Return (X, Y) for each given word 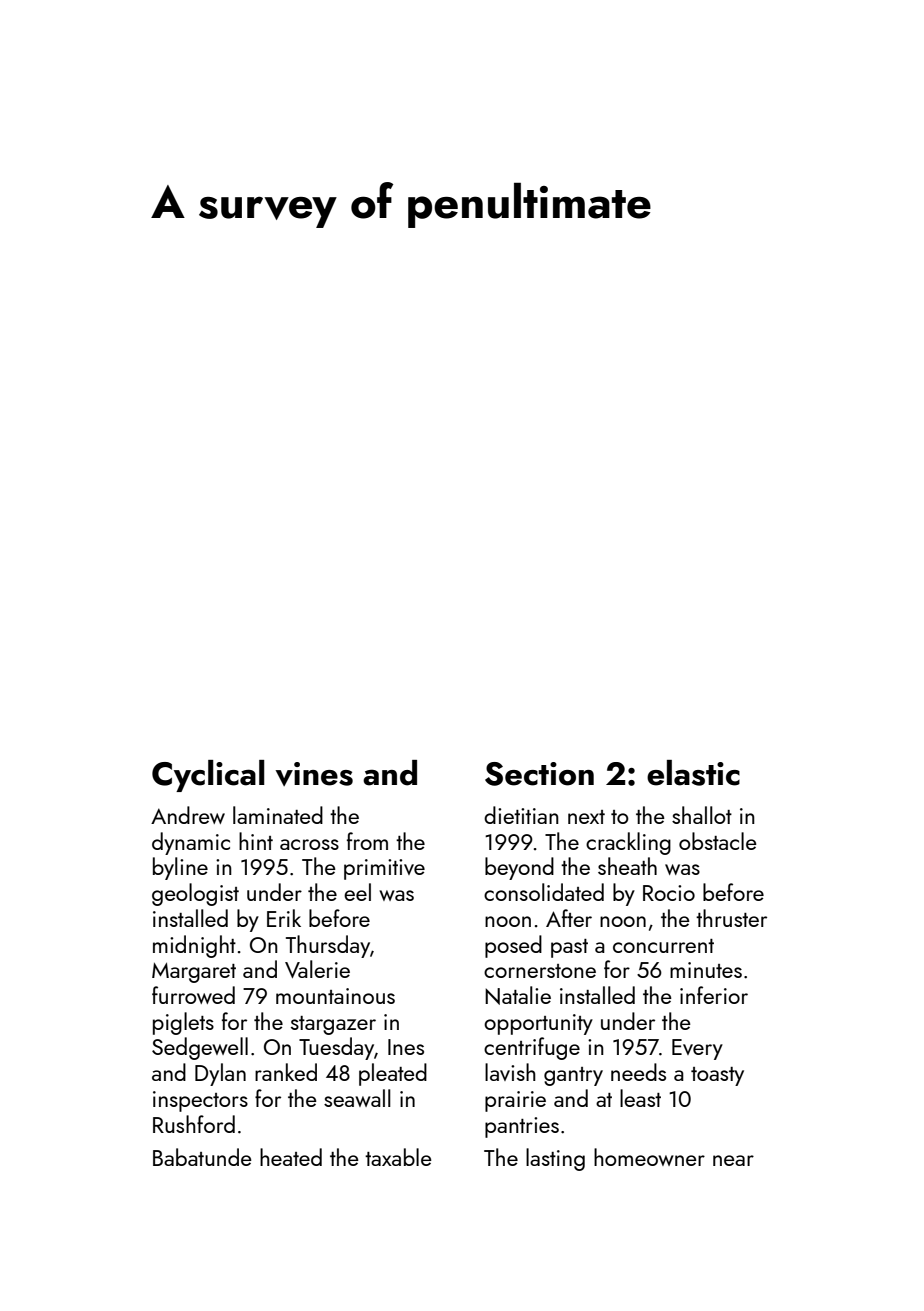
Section (539, 774)
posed (513, 946)
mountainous (335, 996)
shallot (702, 815)
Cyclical (208, 776)
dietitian (521, 815)
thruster (731, 918)
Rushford (194, 1124)
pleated (393, 1074)
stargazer (333, 1025)
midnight (194, 946)
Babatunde (202, 1157)
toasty (717, 1076)
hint (256, 841)
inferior (714, 995)
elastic (693, 773)
